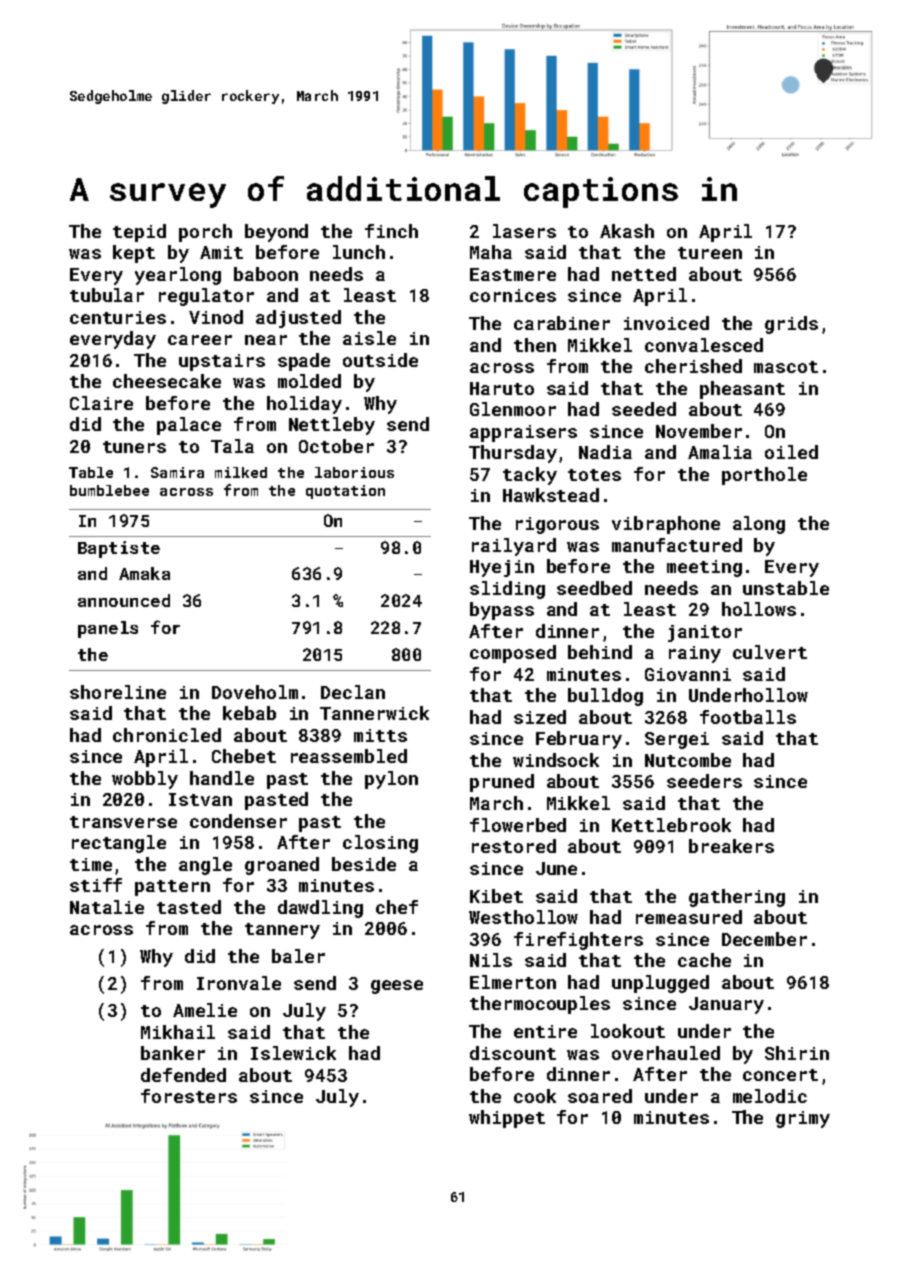 The height and width of the screenshot is (1277, 900). I want to click on tasted, so click(189, 907).
